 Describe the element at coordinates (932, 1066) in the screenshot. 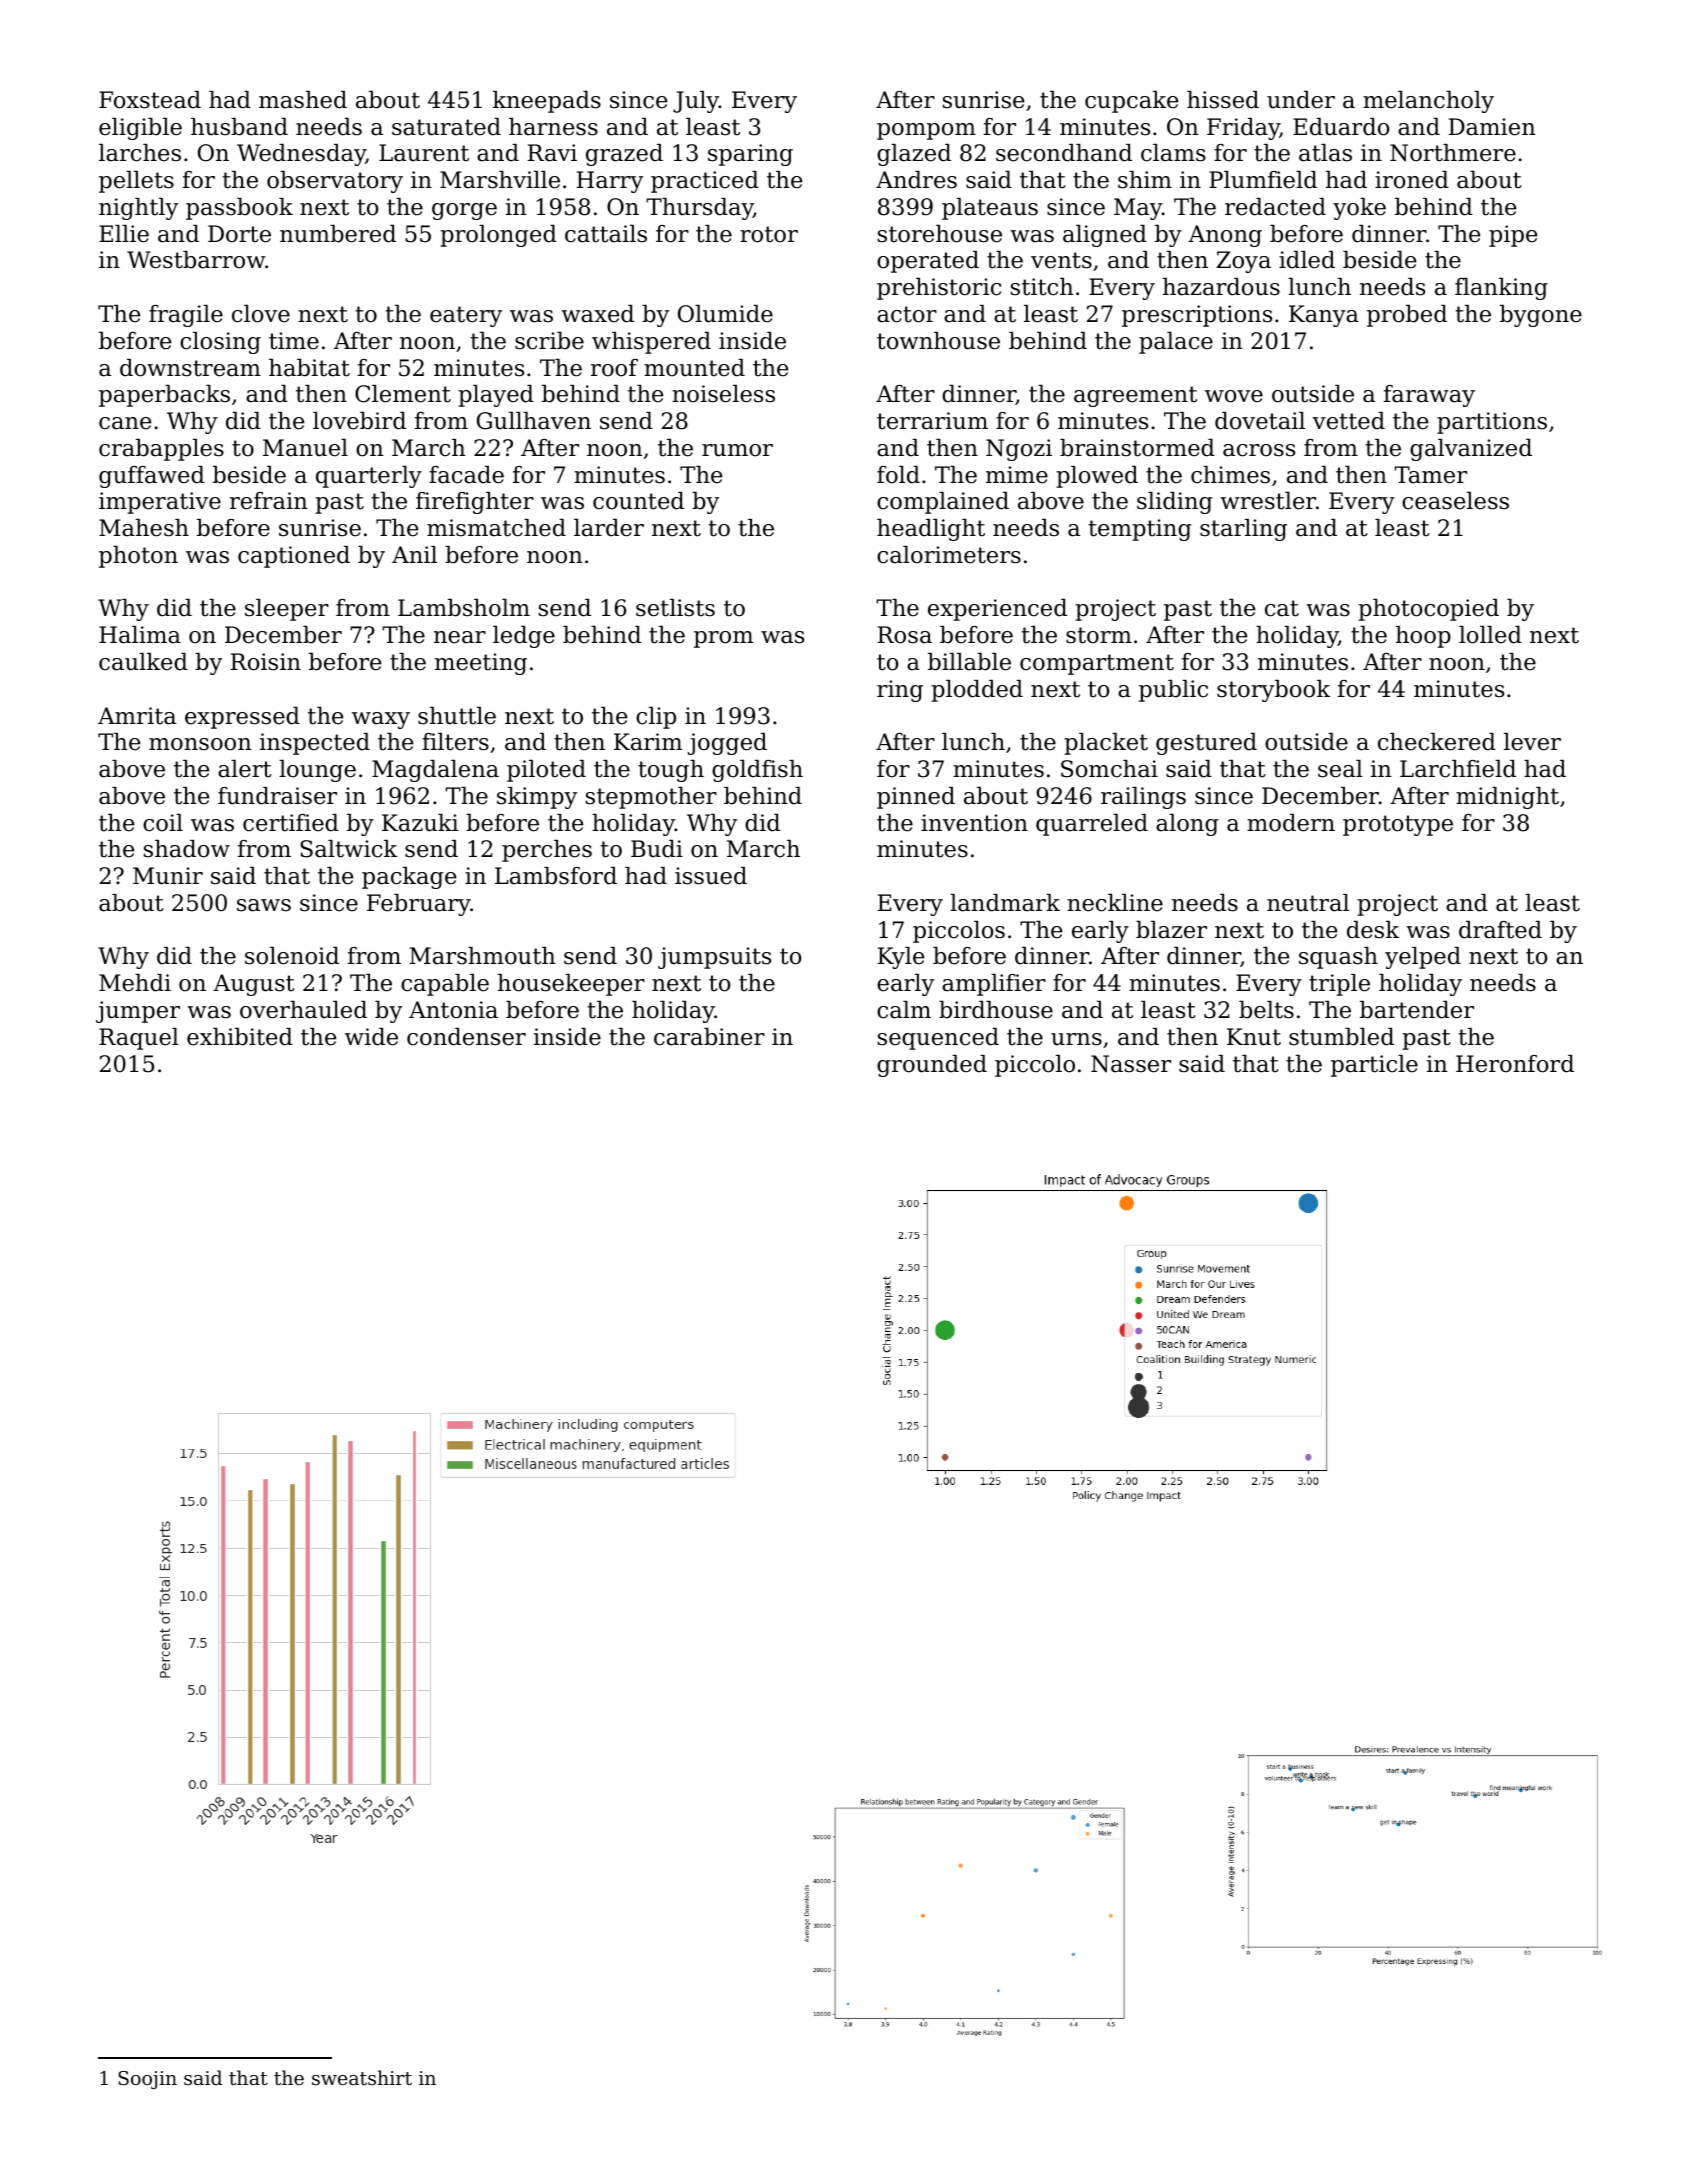

I see `grounded` at that location.
